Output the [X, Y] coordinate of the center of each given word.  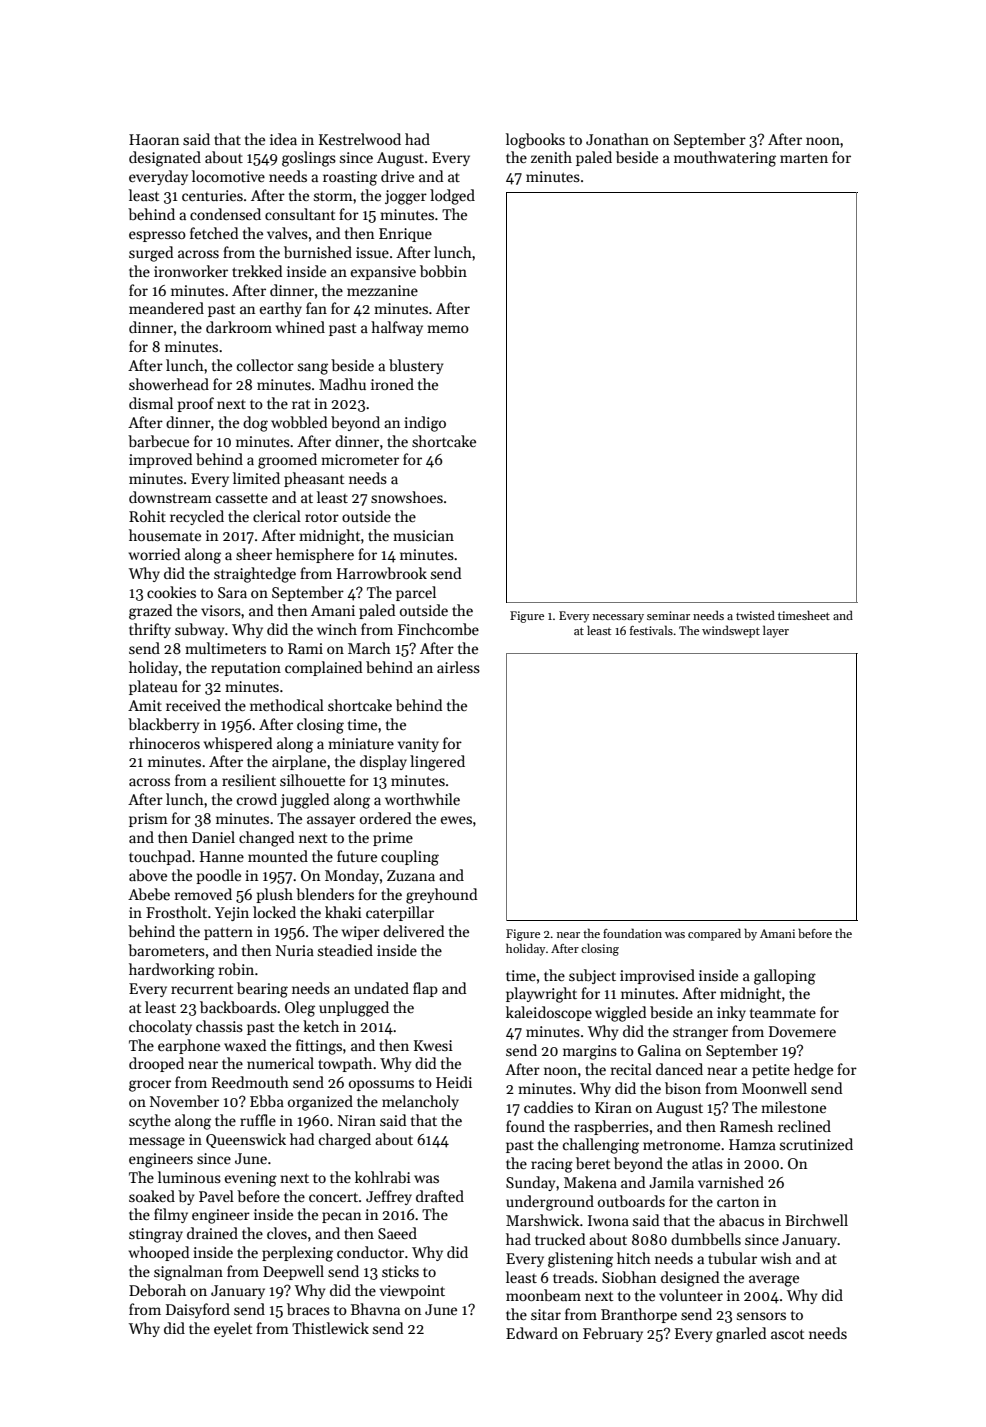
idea [283, 139]
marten [804, 158]
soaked [152, 1196]
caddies [548, 1107]
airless [458, 667]
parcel [416, 593]
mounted [278, 856]
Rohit [147, 516]
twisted [755, 615]
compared [714, 934]
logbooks [535, 141]
